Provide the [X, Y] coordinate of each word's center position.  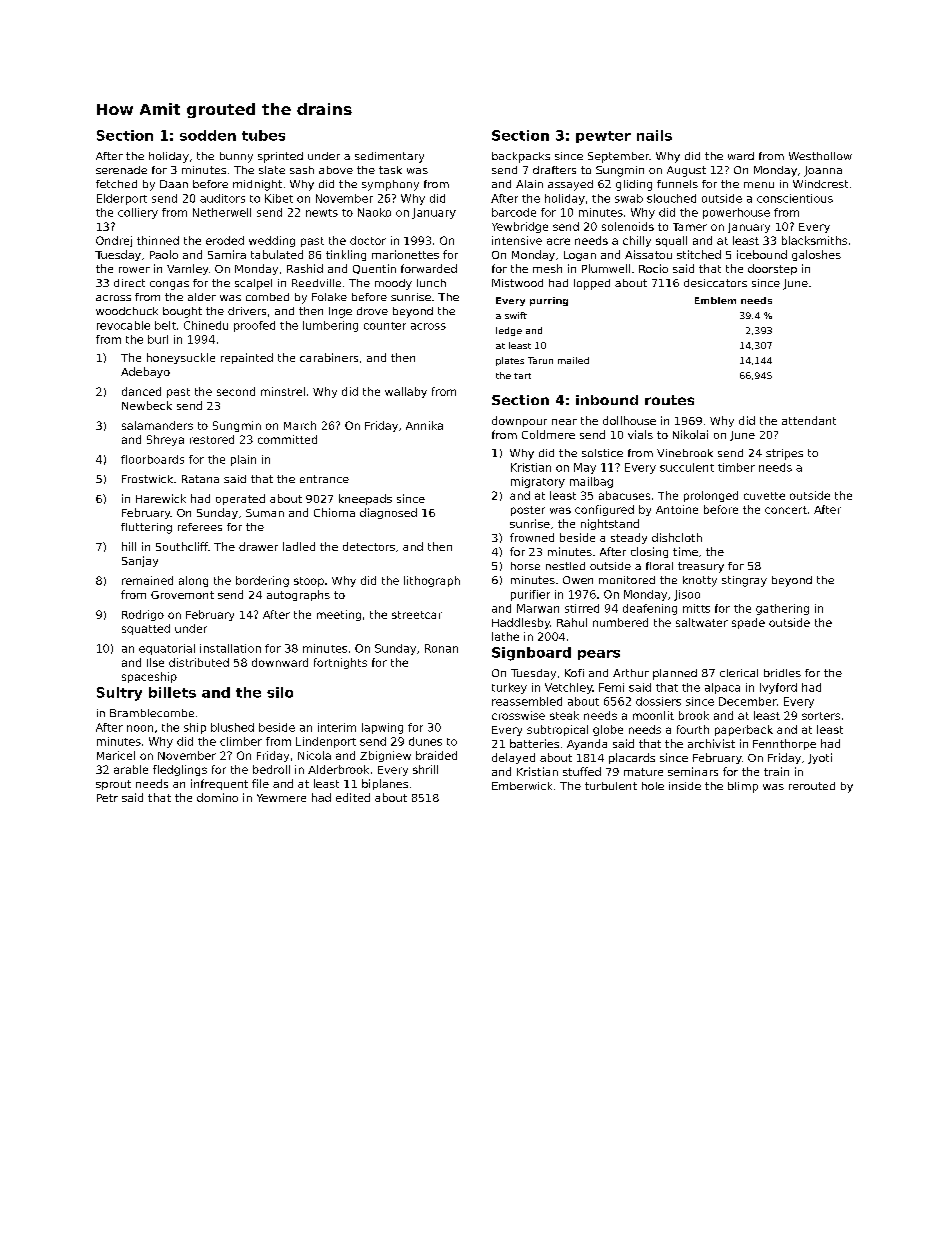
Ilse [155, 662]
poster [528, 511]
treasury [701, 567]
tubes [263, 135]
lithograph [432, 581]
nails [654, 135]
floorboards [152, 459]
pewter [603, 137]
